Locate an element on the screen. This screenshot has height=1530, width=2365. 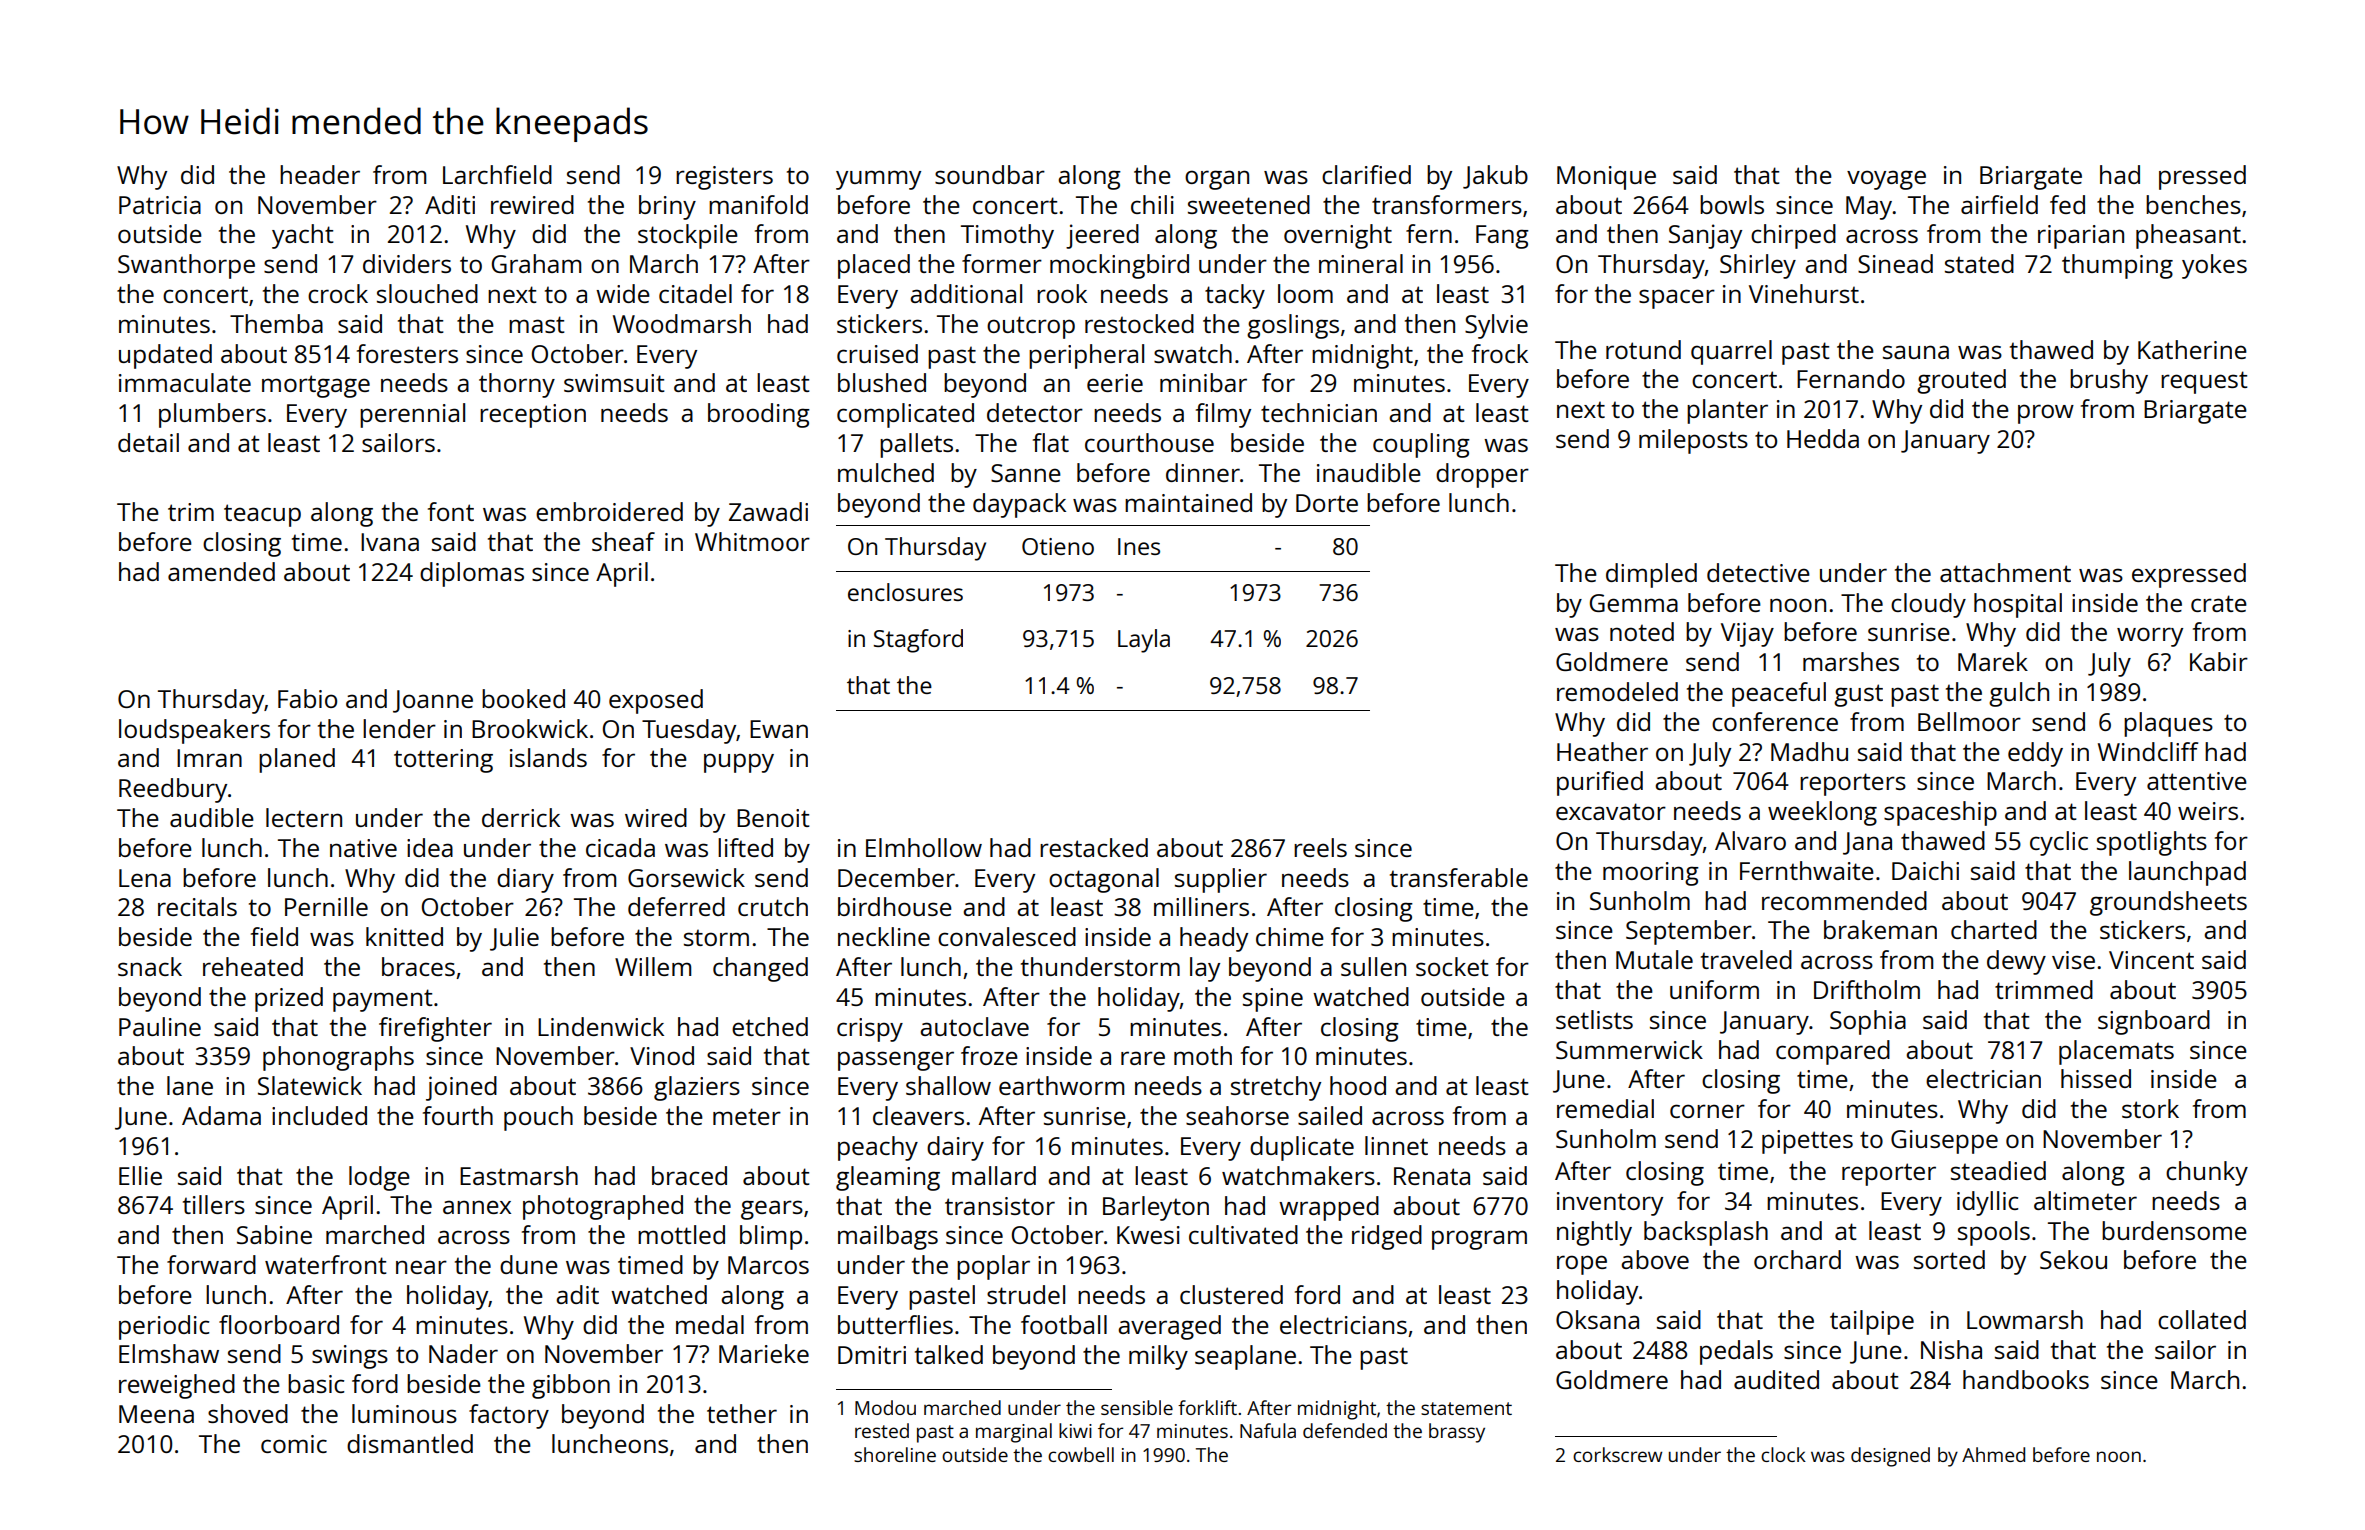
booked is located at coordinates (523, 698).
